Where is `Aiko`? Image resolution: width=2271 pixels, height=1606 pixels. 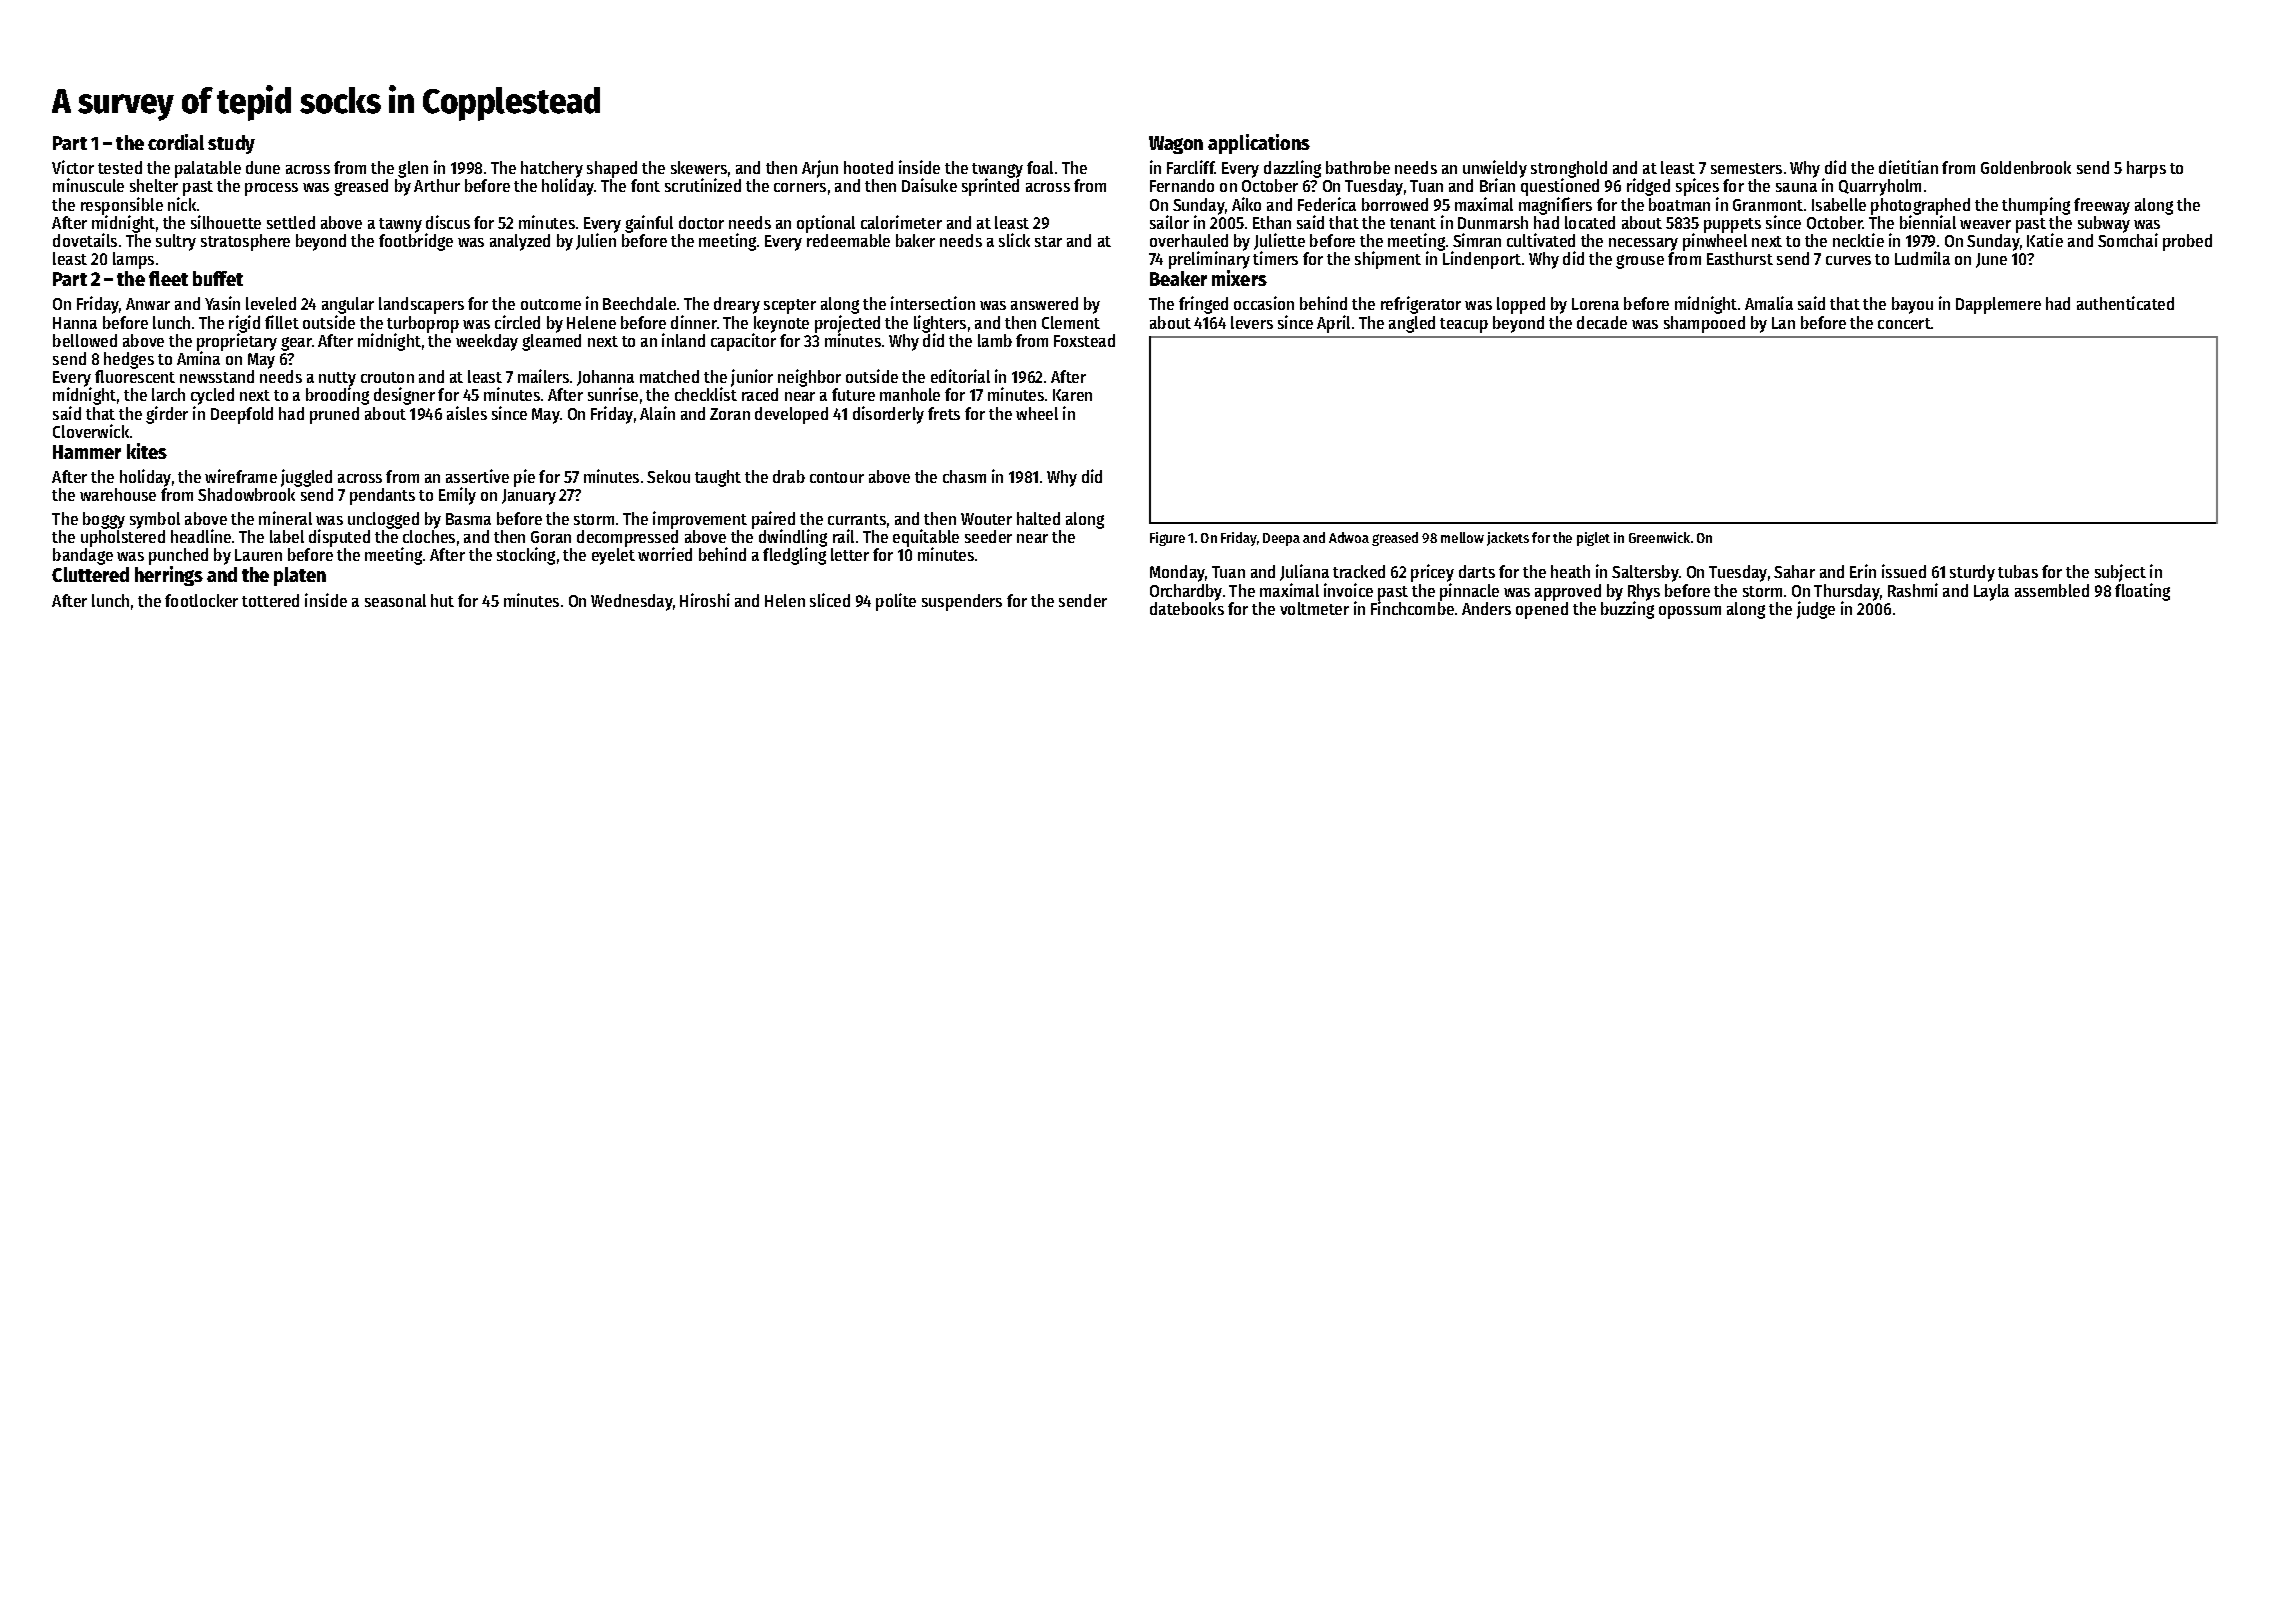 Aiko is located at coordinates (1246, 204).
